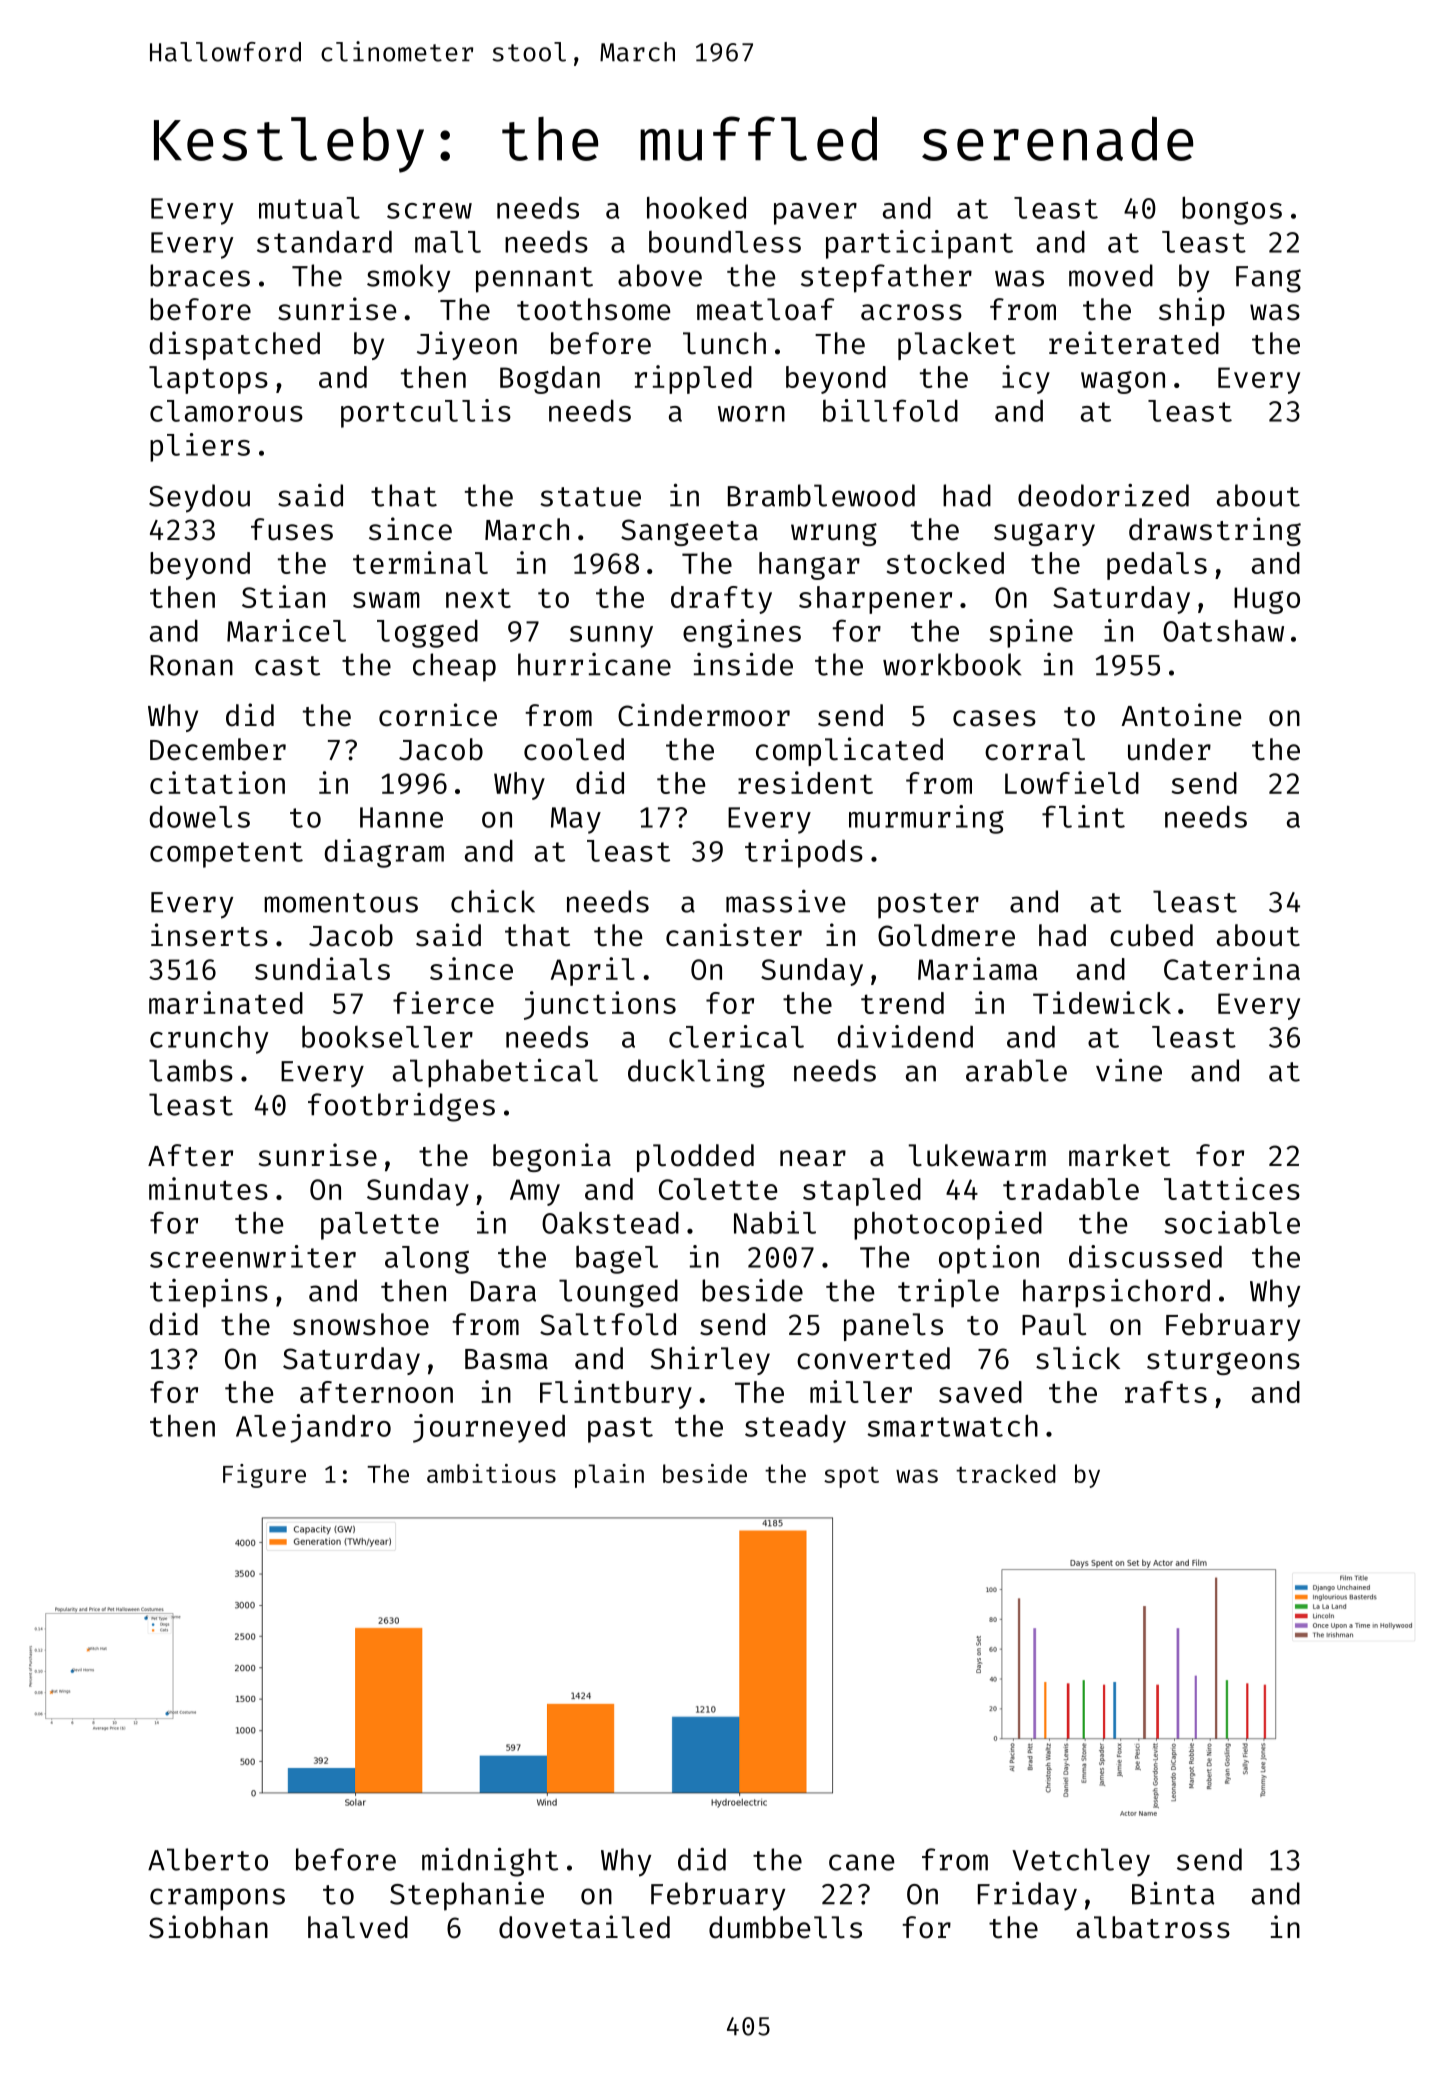 This screenshot has height=2100, width=1450. Describe the element at coordinates (208, 1927) in the screenshot. I see `Siobhan` at that location.
